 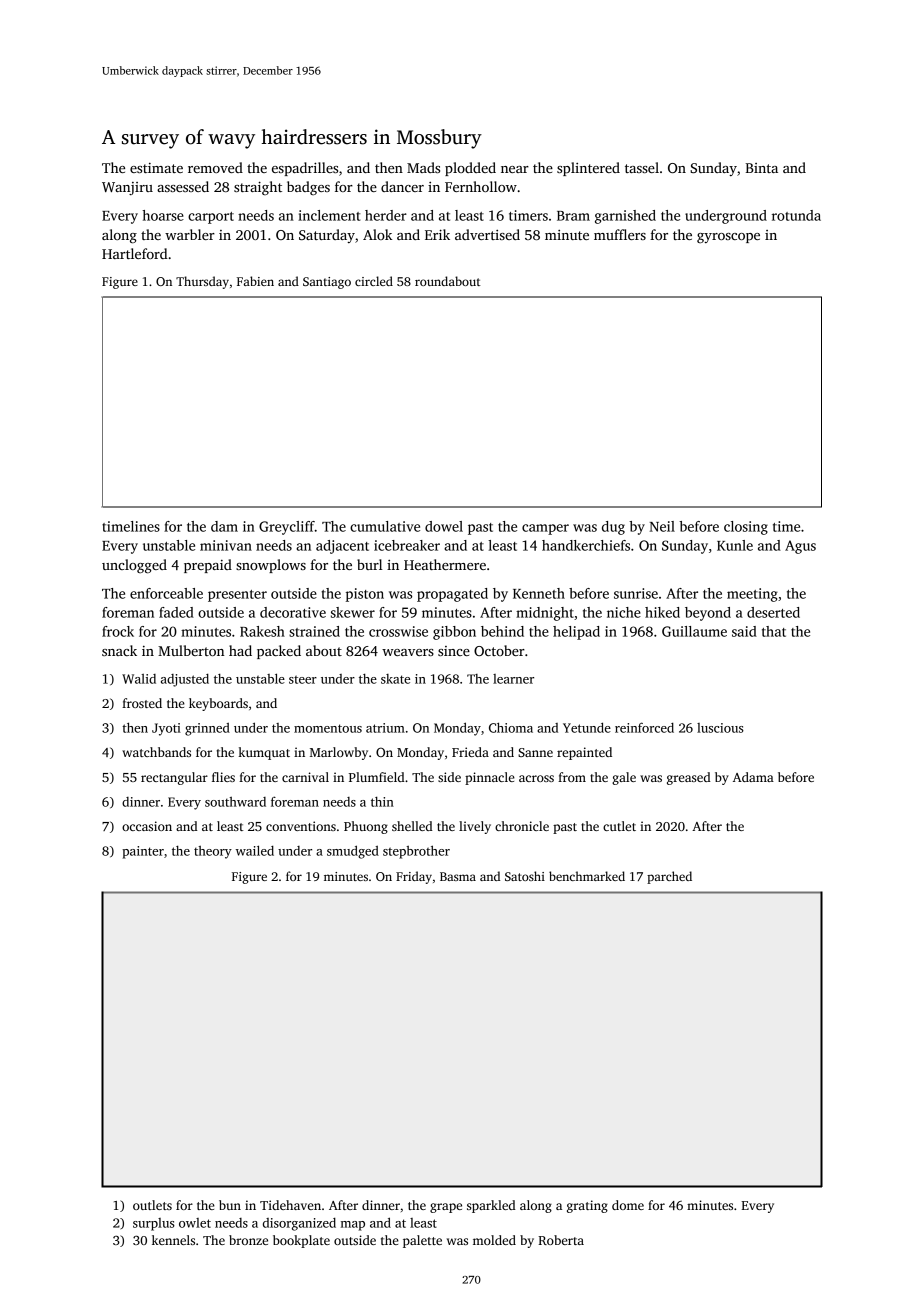 I want to click on had, so click(x=240, y=650).
